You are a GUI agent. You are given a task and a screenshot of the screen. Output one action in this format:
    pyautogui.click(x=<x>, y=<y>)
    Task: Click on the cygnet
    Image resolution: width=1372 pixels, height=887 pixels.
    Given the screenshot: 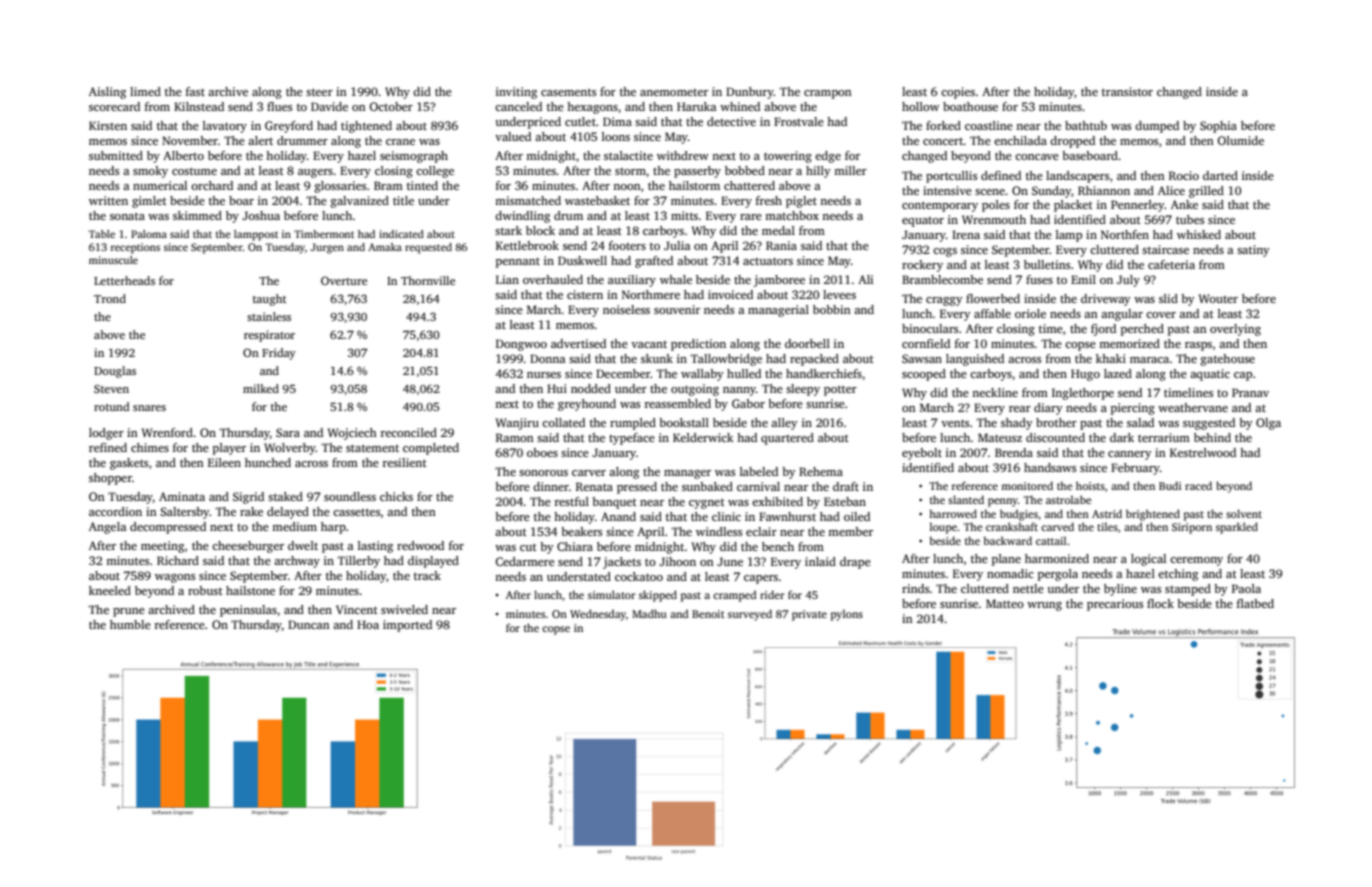 What is the action you would take?
    pyautogui.click(x=707, y=503)
